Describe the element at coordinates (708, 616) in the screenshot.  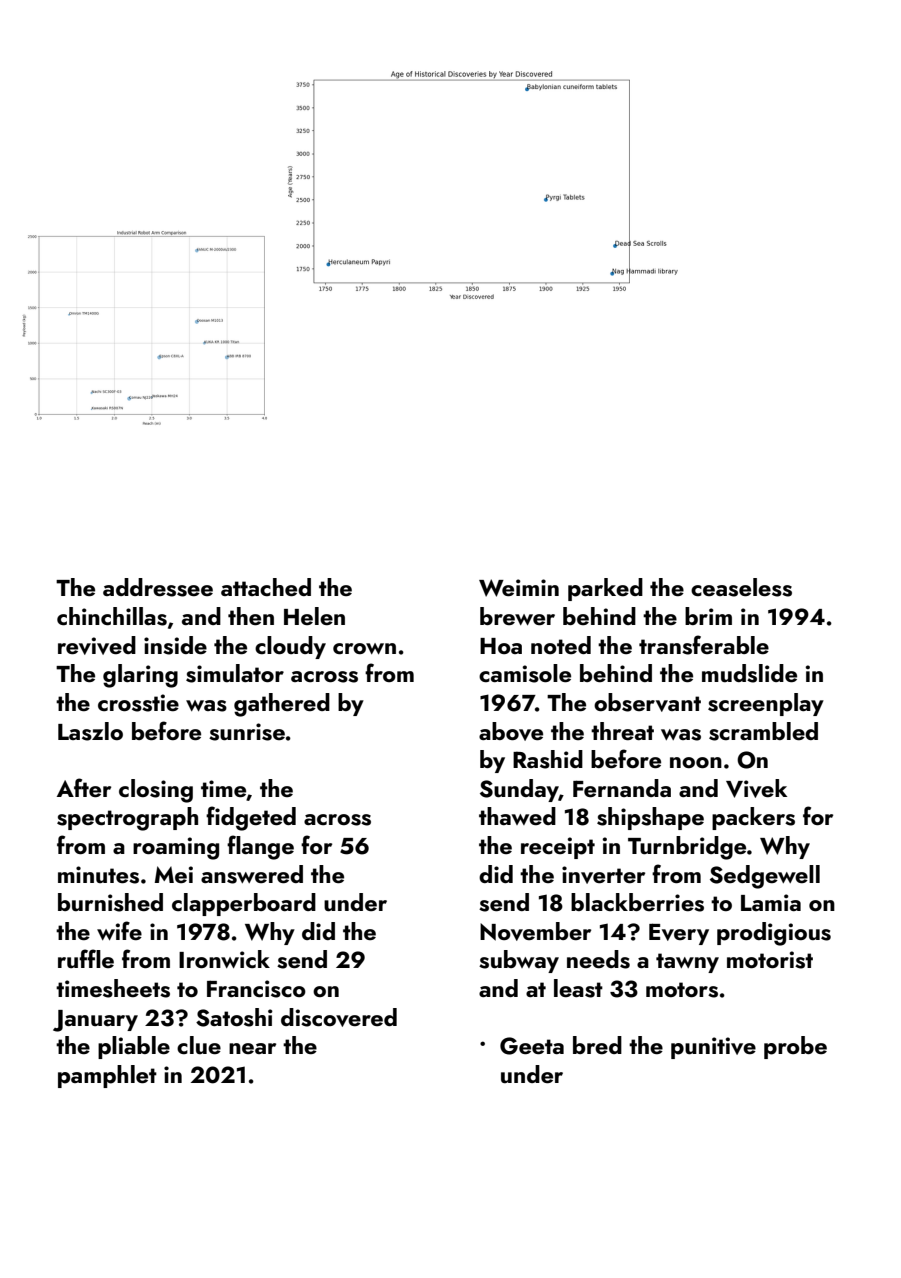
I see `brim` at that location.
